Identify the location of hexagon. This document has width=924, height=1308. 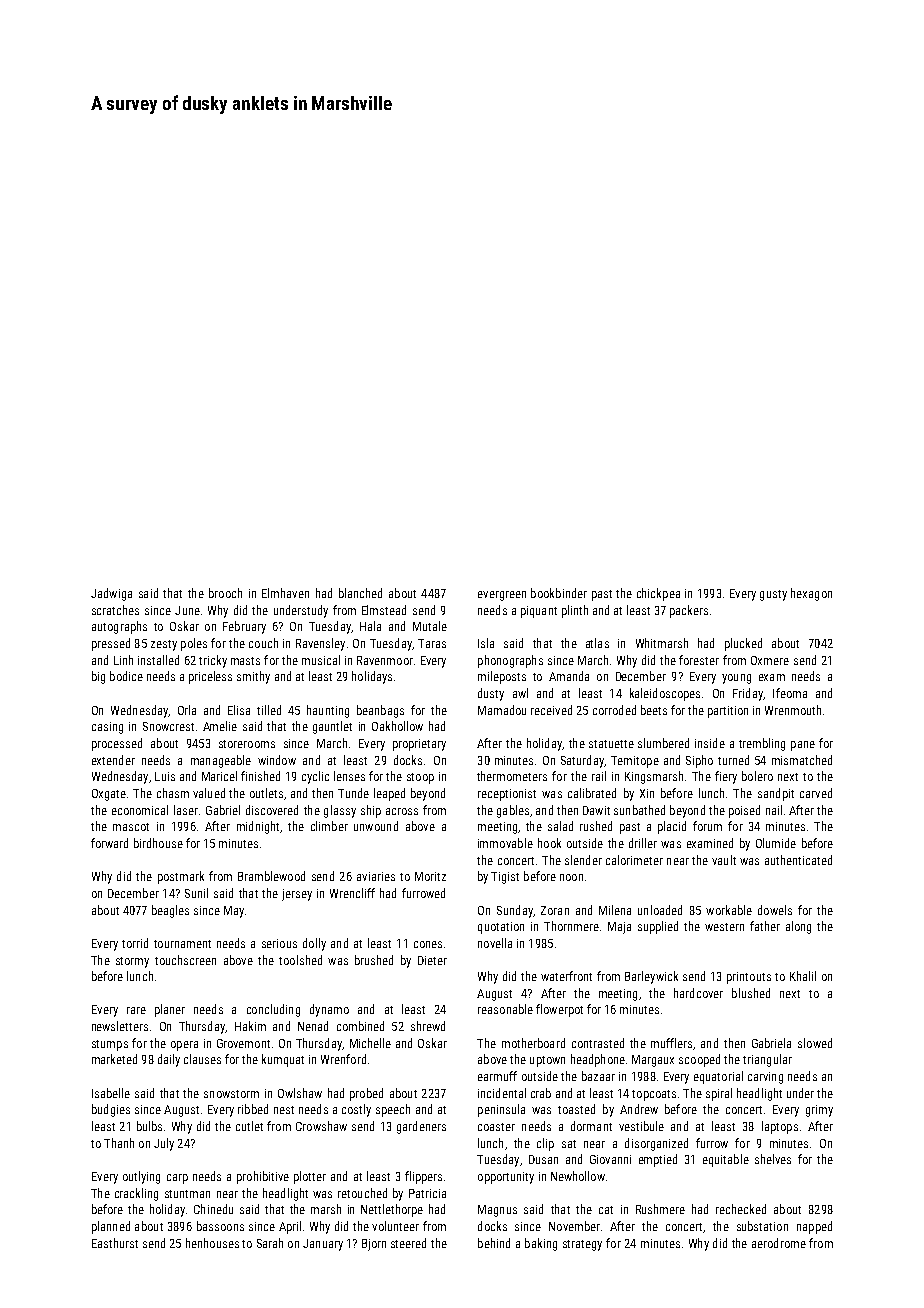
(811, 594).
